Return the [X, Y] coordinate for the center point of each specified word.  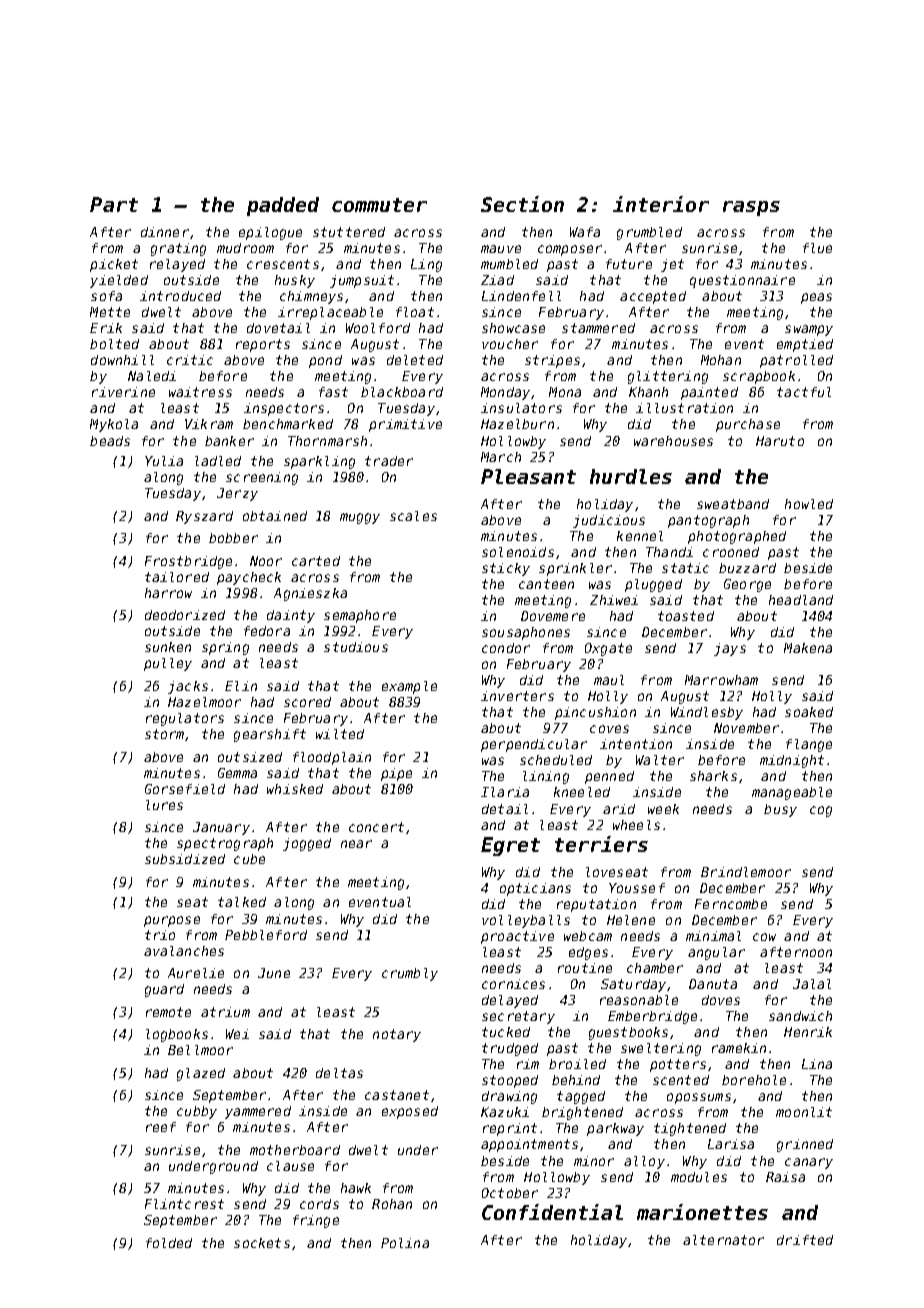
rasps [751, 208]
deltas [339, 1073]
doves [721, 1000]
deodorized [185, 615]
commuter [379, 205]
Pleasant [528, 476]
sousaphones [526, 633]
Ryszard [204, 517]
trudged [510, 1049]
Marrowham [721, 680]
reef [161, 1127]
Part [114, 204]
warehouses [673, 441]
